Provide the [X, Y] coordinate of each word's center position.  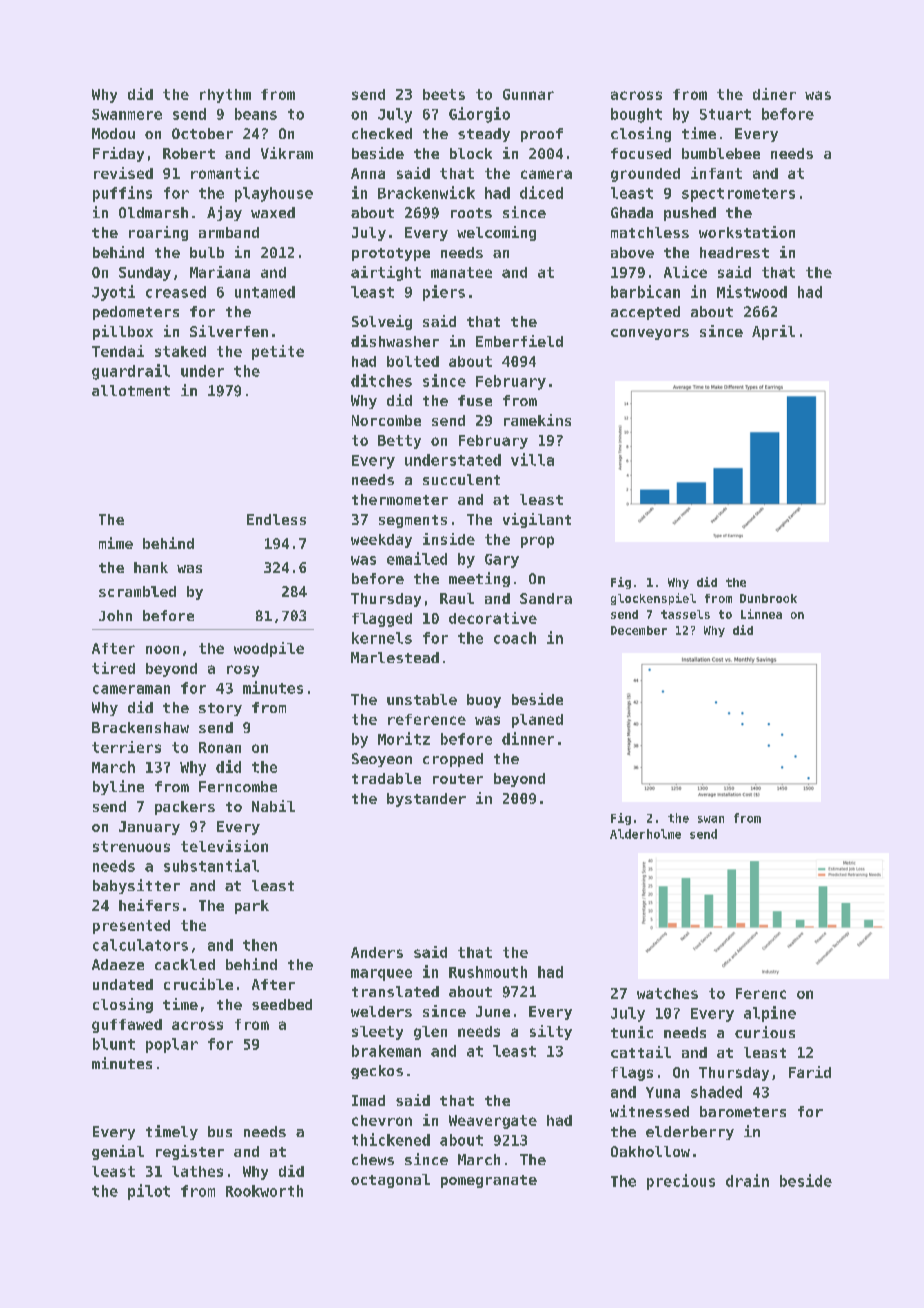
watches [667, 993]
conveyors [650, 334]
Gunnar [528, 94]
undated [123, 984]
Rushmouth [488, 972]
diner [774, 94]
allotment [131, 390]
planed [537, 721]
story [220, 709]
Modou [113, 133]
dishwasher [395, 341]
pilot [149, 1192]
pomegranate [489, 1181]
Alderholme [645, 834]
